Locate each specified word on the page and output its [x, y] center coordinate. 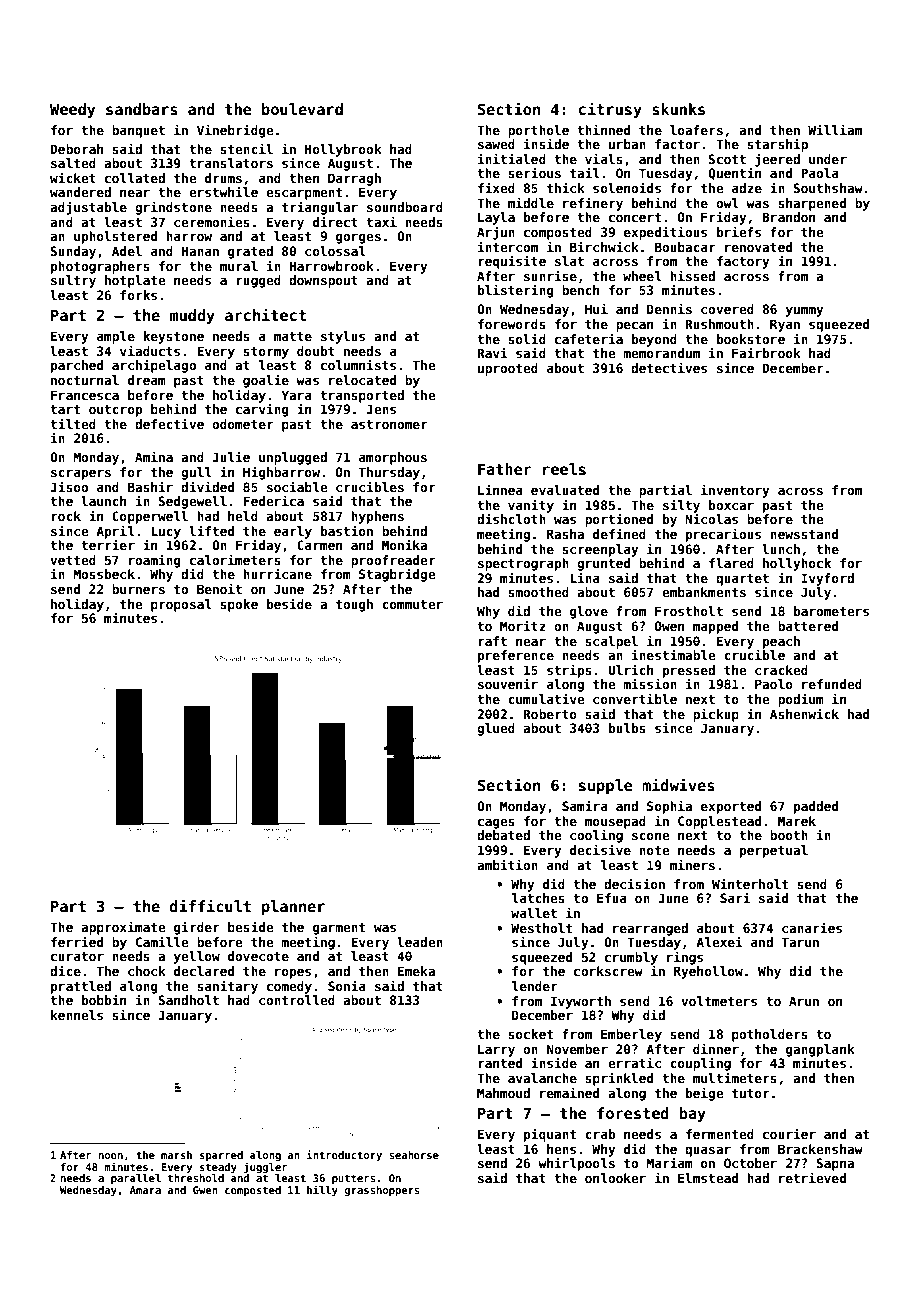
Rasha [565, 534]
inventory [735, 491]
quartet [742, 580]
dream [147, 380]
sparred [221, 1156]
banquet [138, 131]
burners [138, 589]
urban [627, 144]
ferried [77, 941]
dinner [716, 1048]
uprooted [508, 369]
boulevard [302, 109]
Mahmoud [503, 1093]
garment [339, 929]
